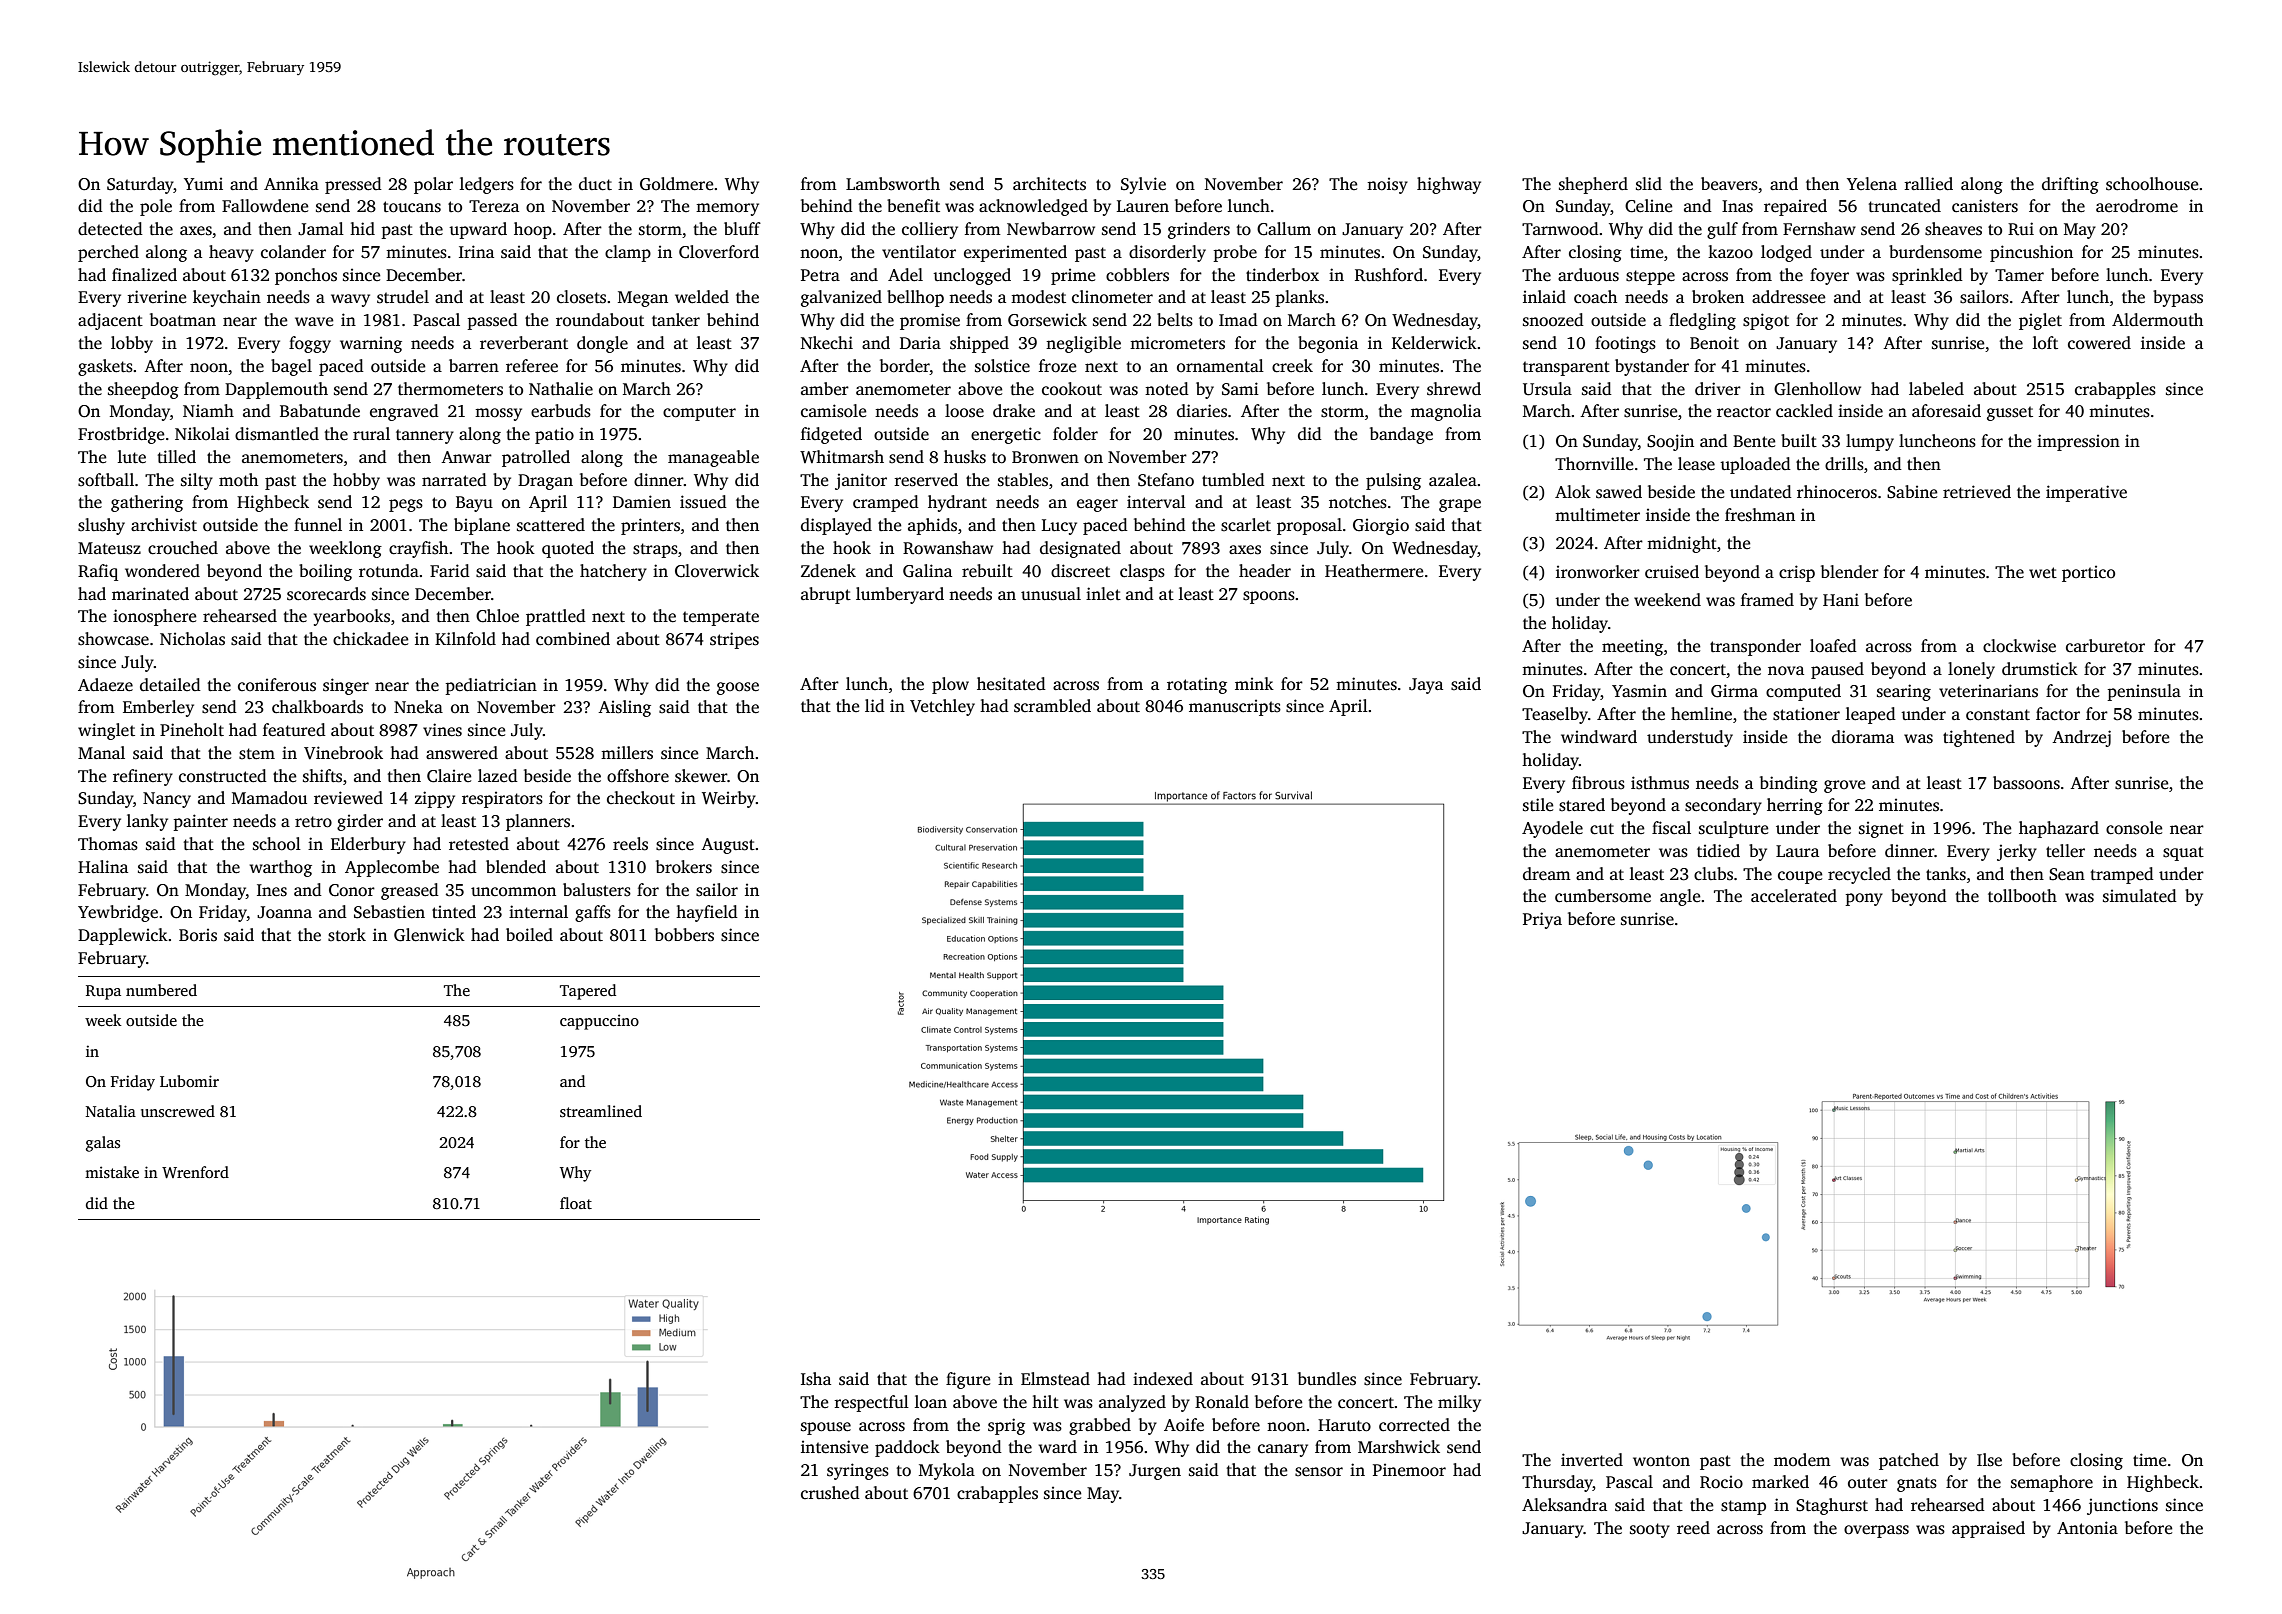 This image has width=2282, height=1614. I want to click on aerodrome, so click(2137, 206).
